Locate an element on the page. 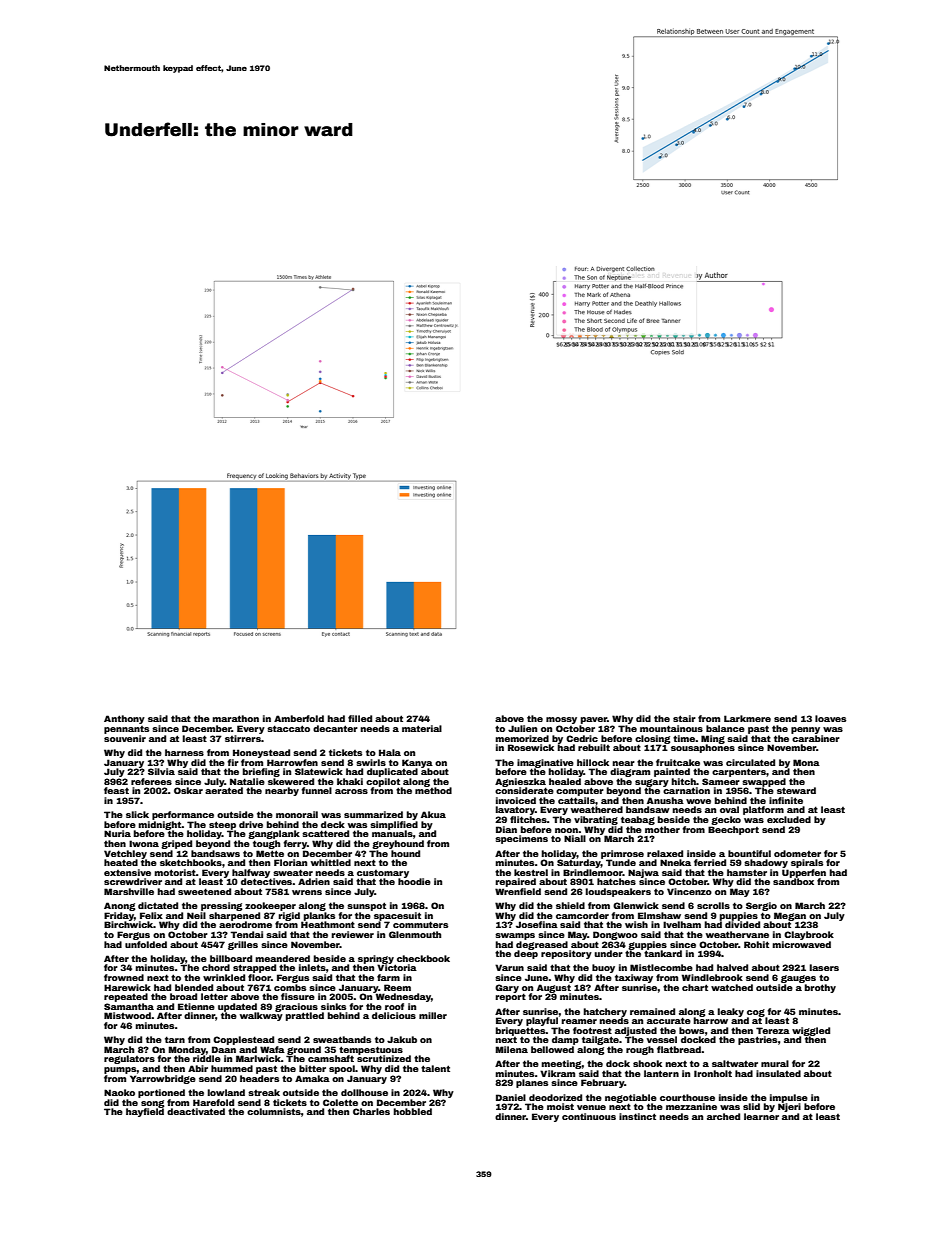 This document has width=952, height=1233. hummed is located at coordinates (232, 1068).
